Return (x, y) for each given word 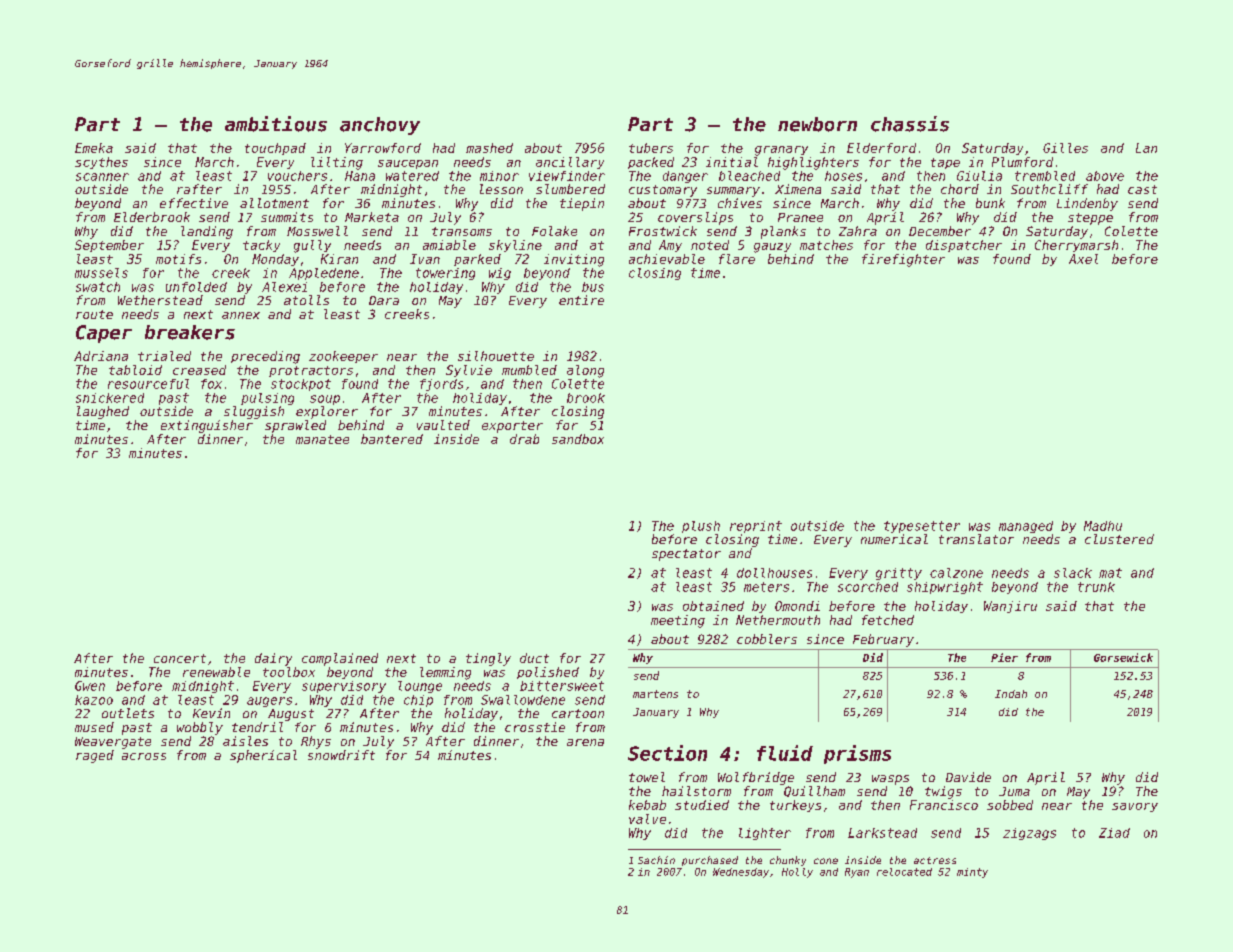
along (585, 371)
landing (207, 232)
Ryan (857, 873)
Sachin (656, 860)
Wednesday (741, 873)
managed (1026, 527)
